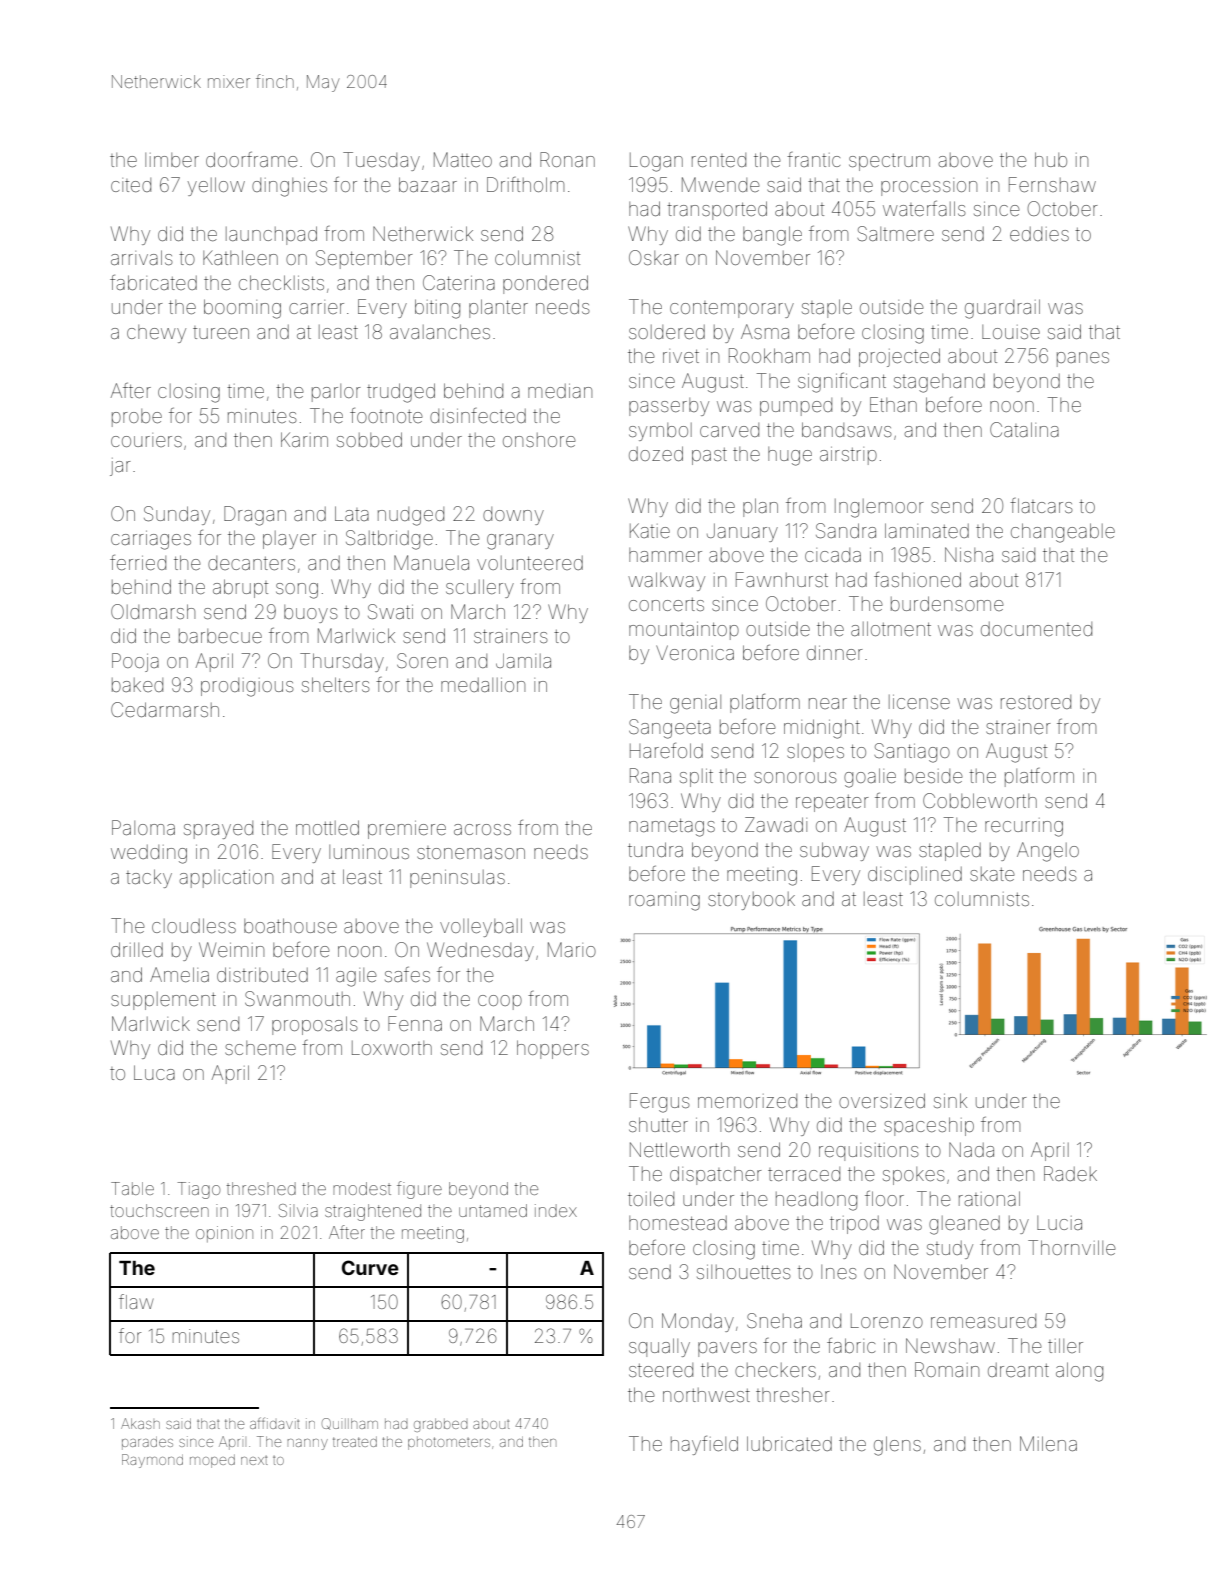 This image has width=1231, height=1592. Describe the element at coordinates (449, 1443) in the image. I see `photometers` at that location.
